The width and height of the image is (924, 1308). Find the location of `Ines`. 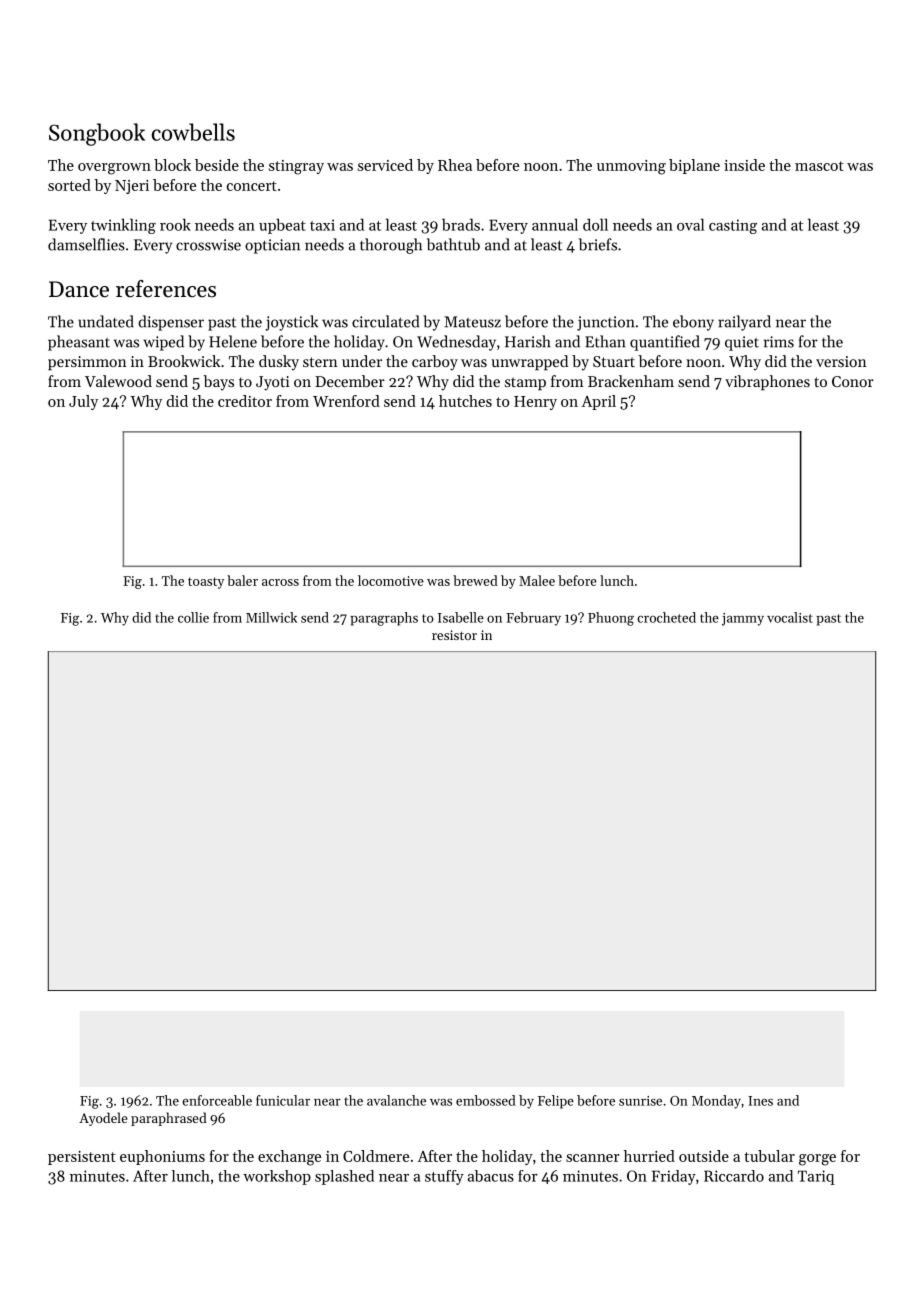

Ines is located at coordinates (760, 1101).
